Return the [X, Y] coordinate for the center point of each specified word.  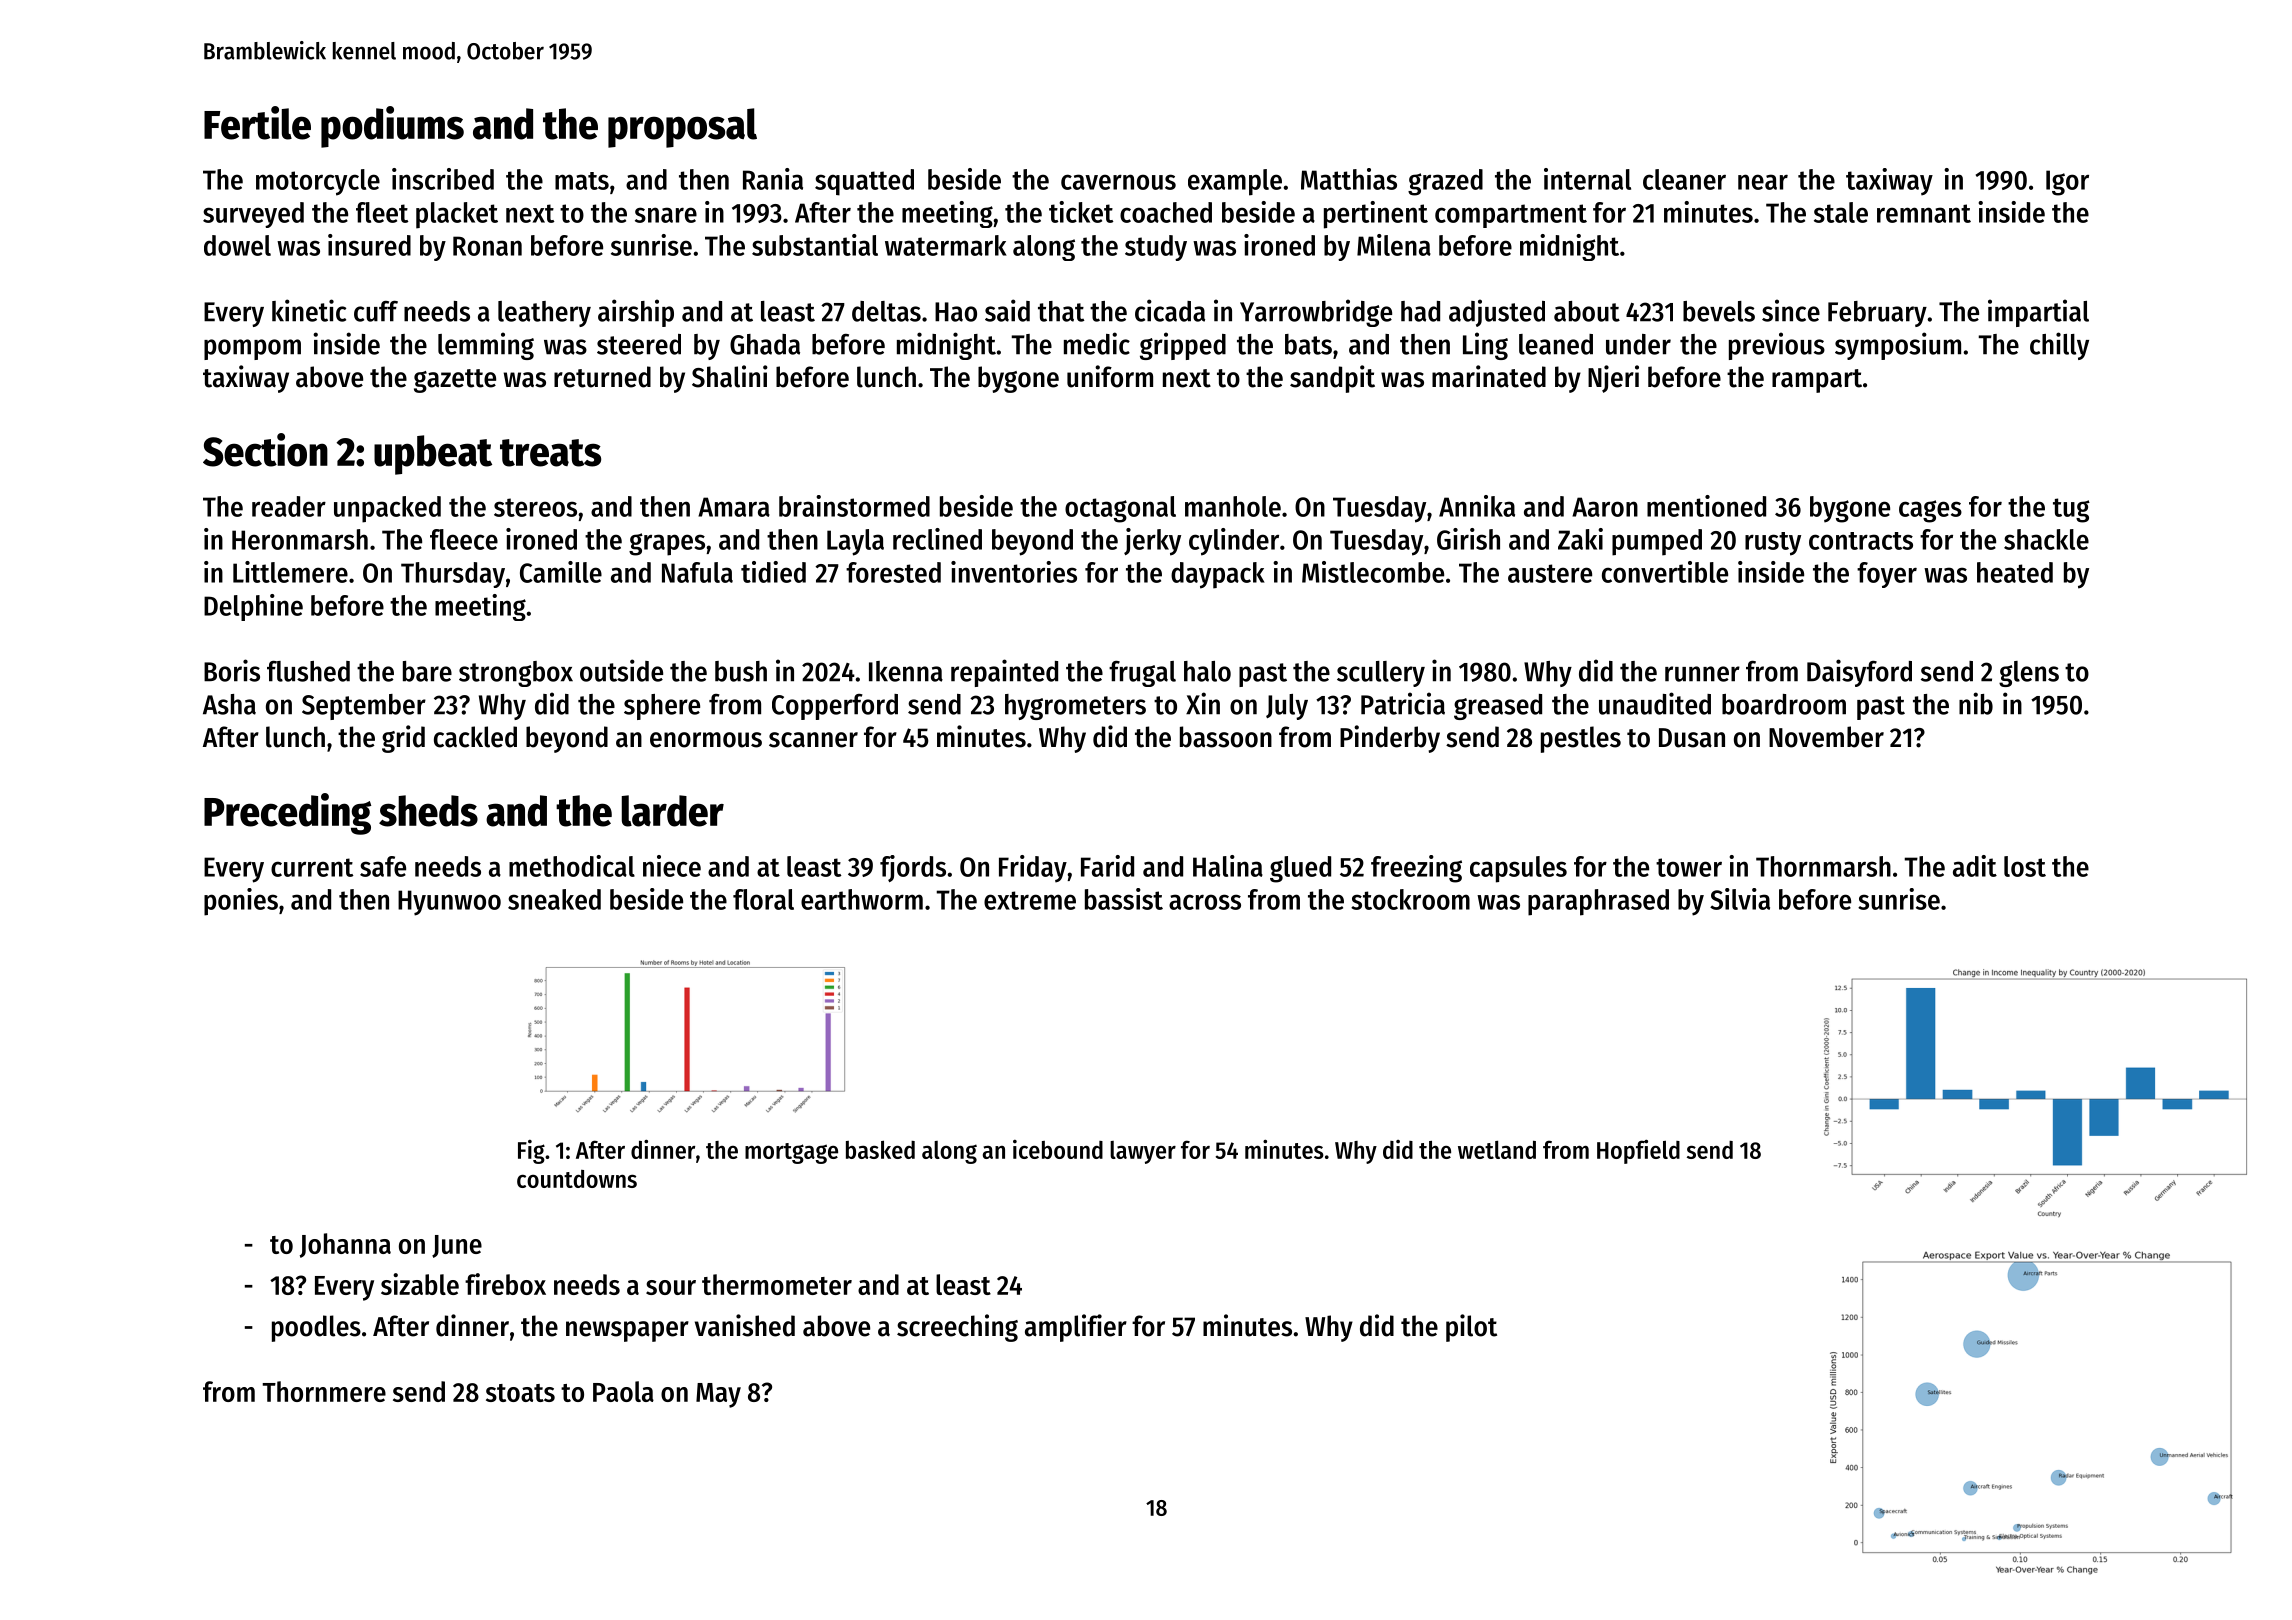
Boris [232, 670]
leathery [544, 314]
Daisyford [1859, 673]
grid [403, 739]
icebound [1058, 1149]
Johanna [345, 1245]
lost [2025, 866]
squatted [864, 182]
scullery [1381, 674]
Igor [2067, 183]
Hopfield [1638, 1152]
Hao [956, 312]
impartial [2038, 313]
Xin [1203, 703]
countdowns [577, 1179]
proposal [682, 128]
